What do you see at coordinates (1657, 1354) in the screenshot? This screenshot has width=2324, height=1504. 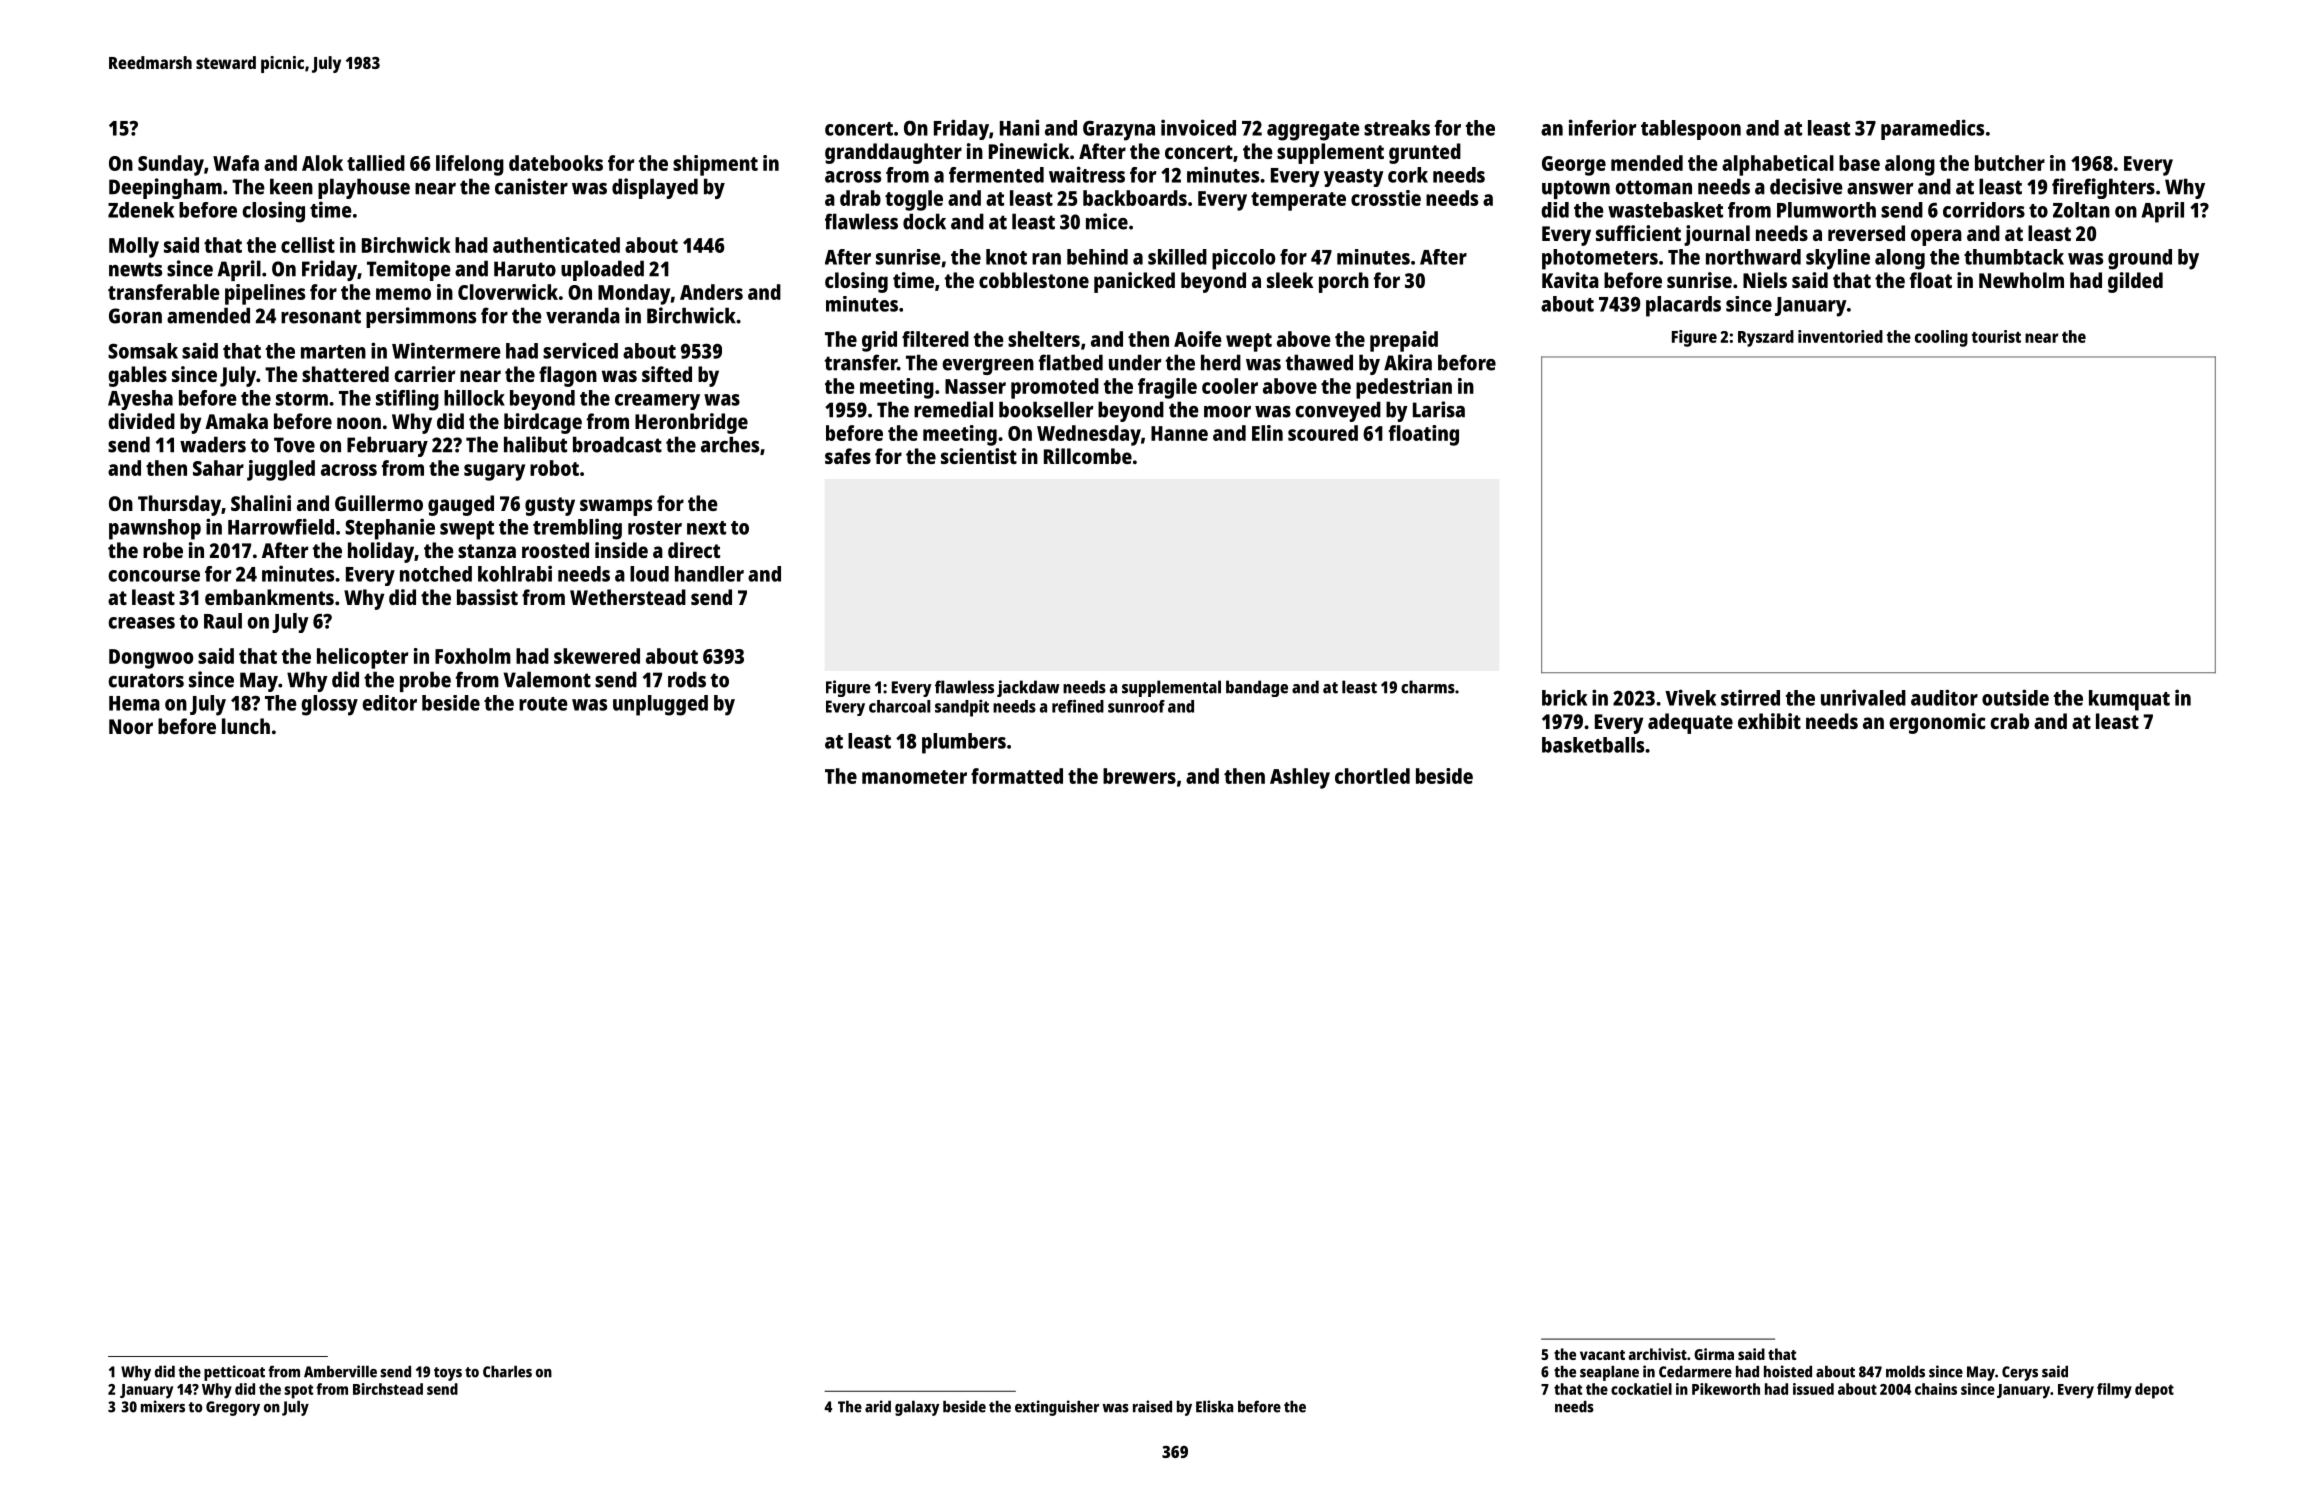 I see `archivist` at bounding box center [1657, 1354].
